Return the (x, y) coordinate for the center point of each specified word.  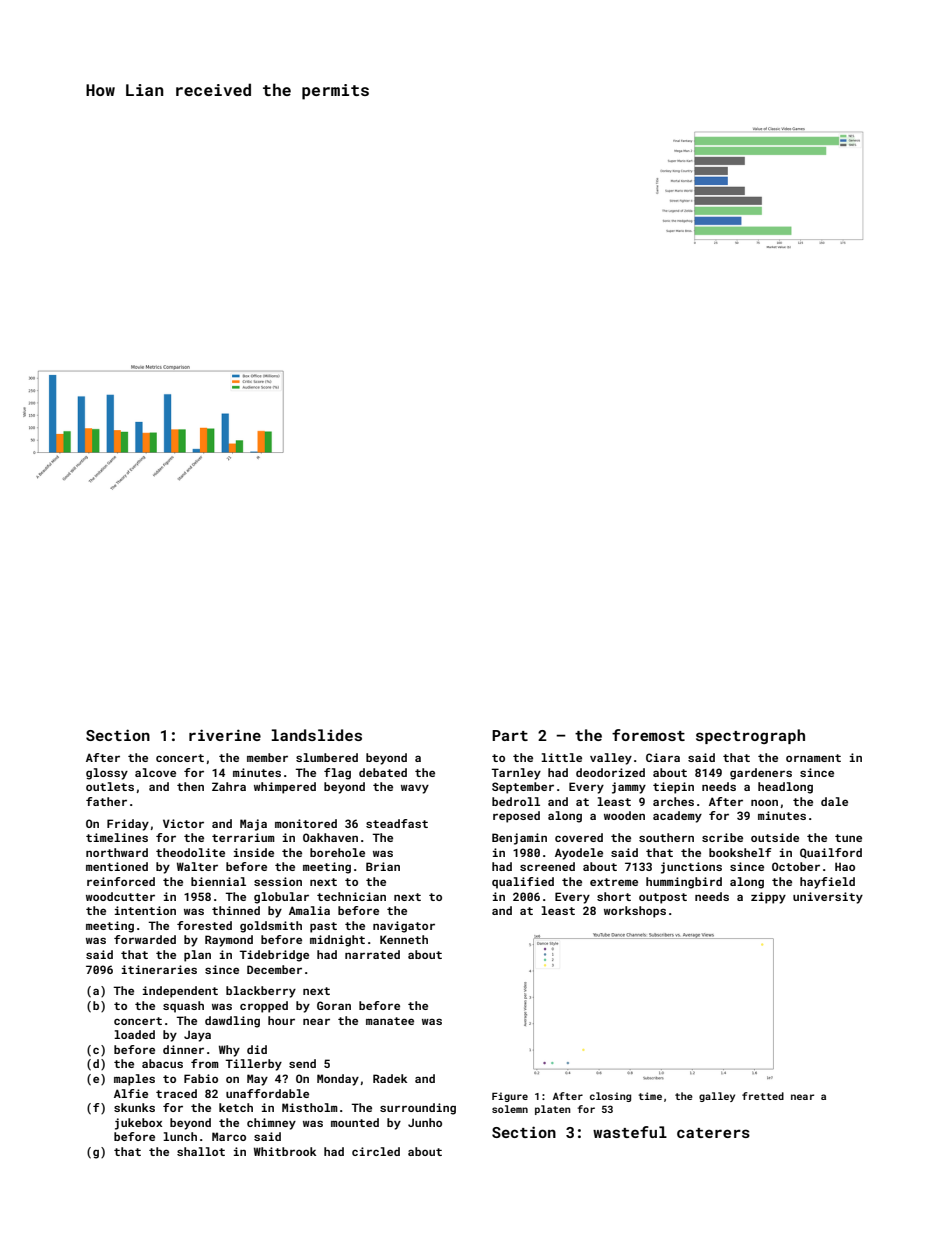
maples (134, 1080)
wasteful (630, 1132)
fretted (763, 1096)
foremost (648, 735)
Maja (253, 825)
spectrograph (750, 736)
